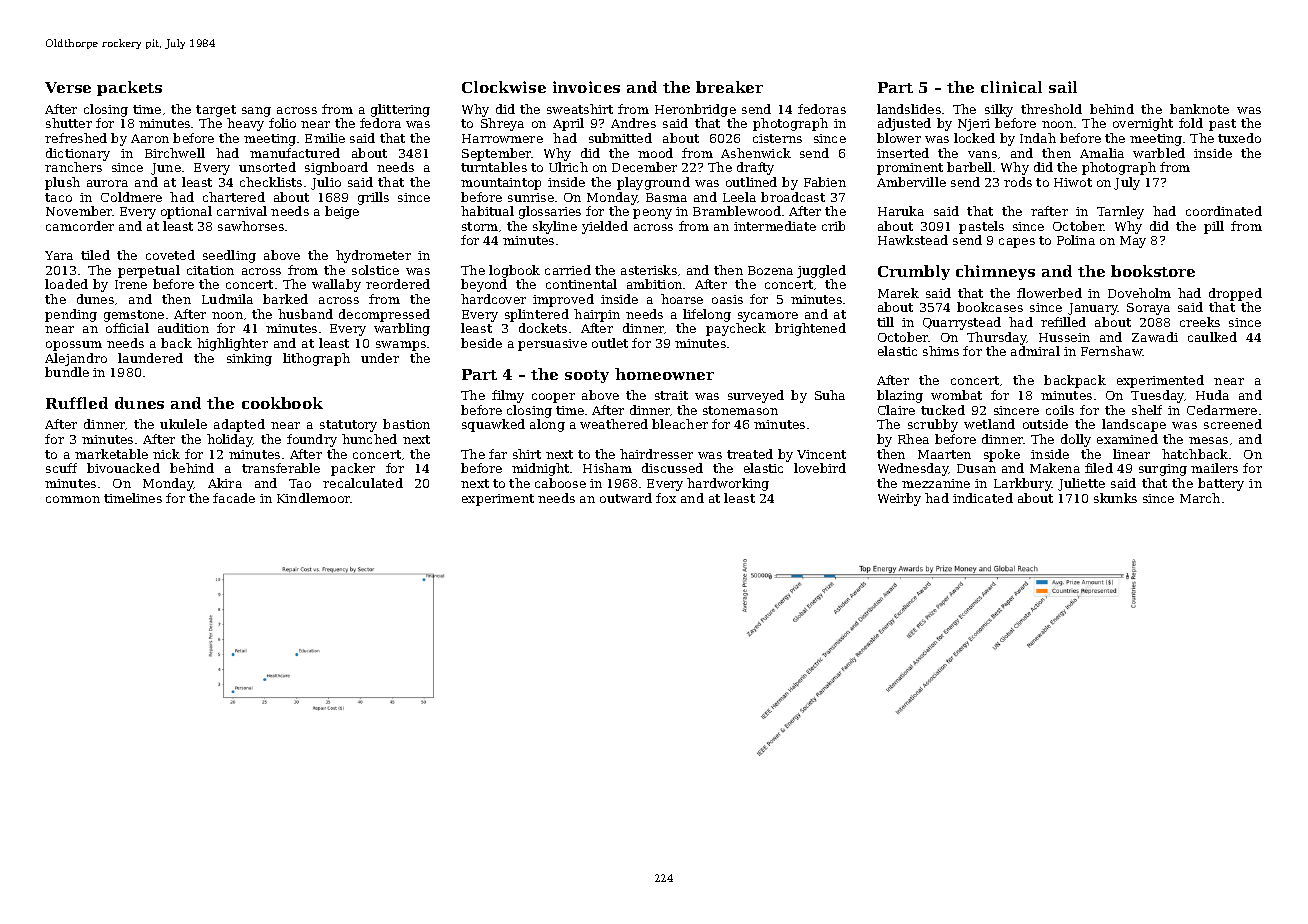 The height and width of the document is (924, 1308). Describe the element at coordinates (547, 425) in the document. I see `along` at that location.
